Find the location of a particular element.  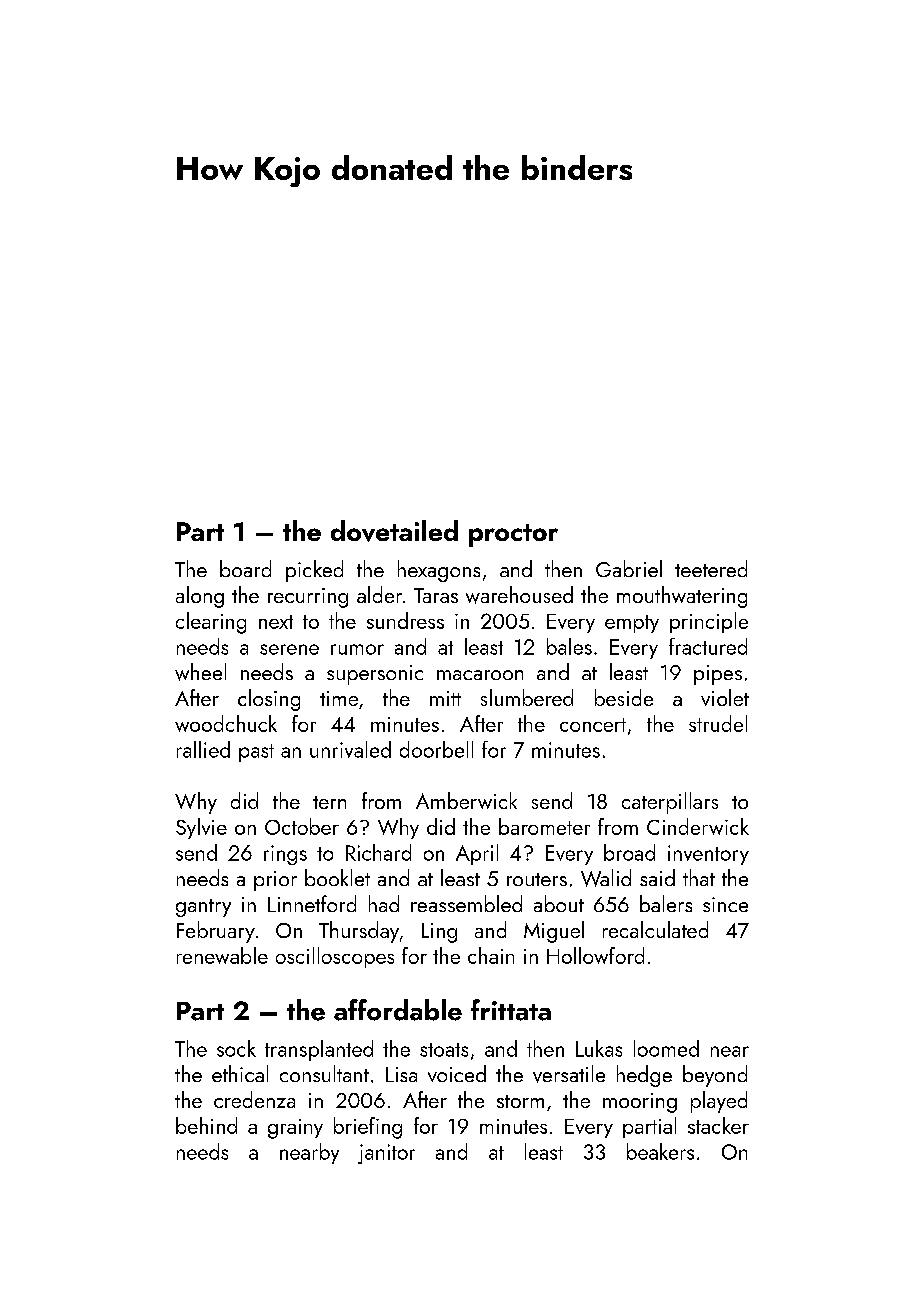

principle is located at coordinates (709, 622).
